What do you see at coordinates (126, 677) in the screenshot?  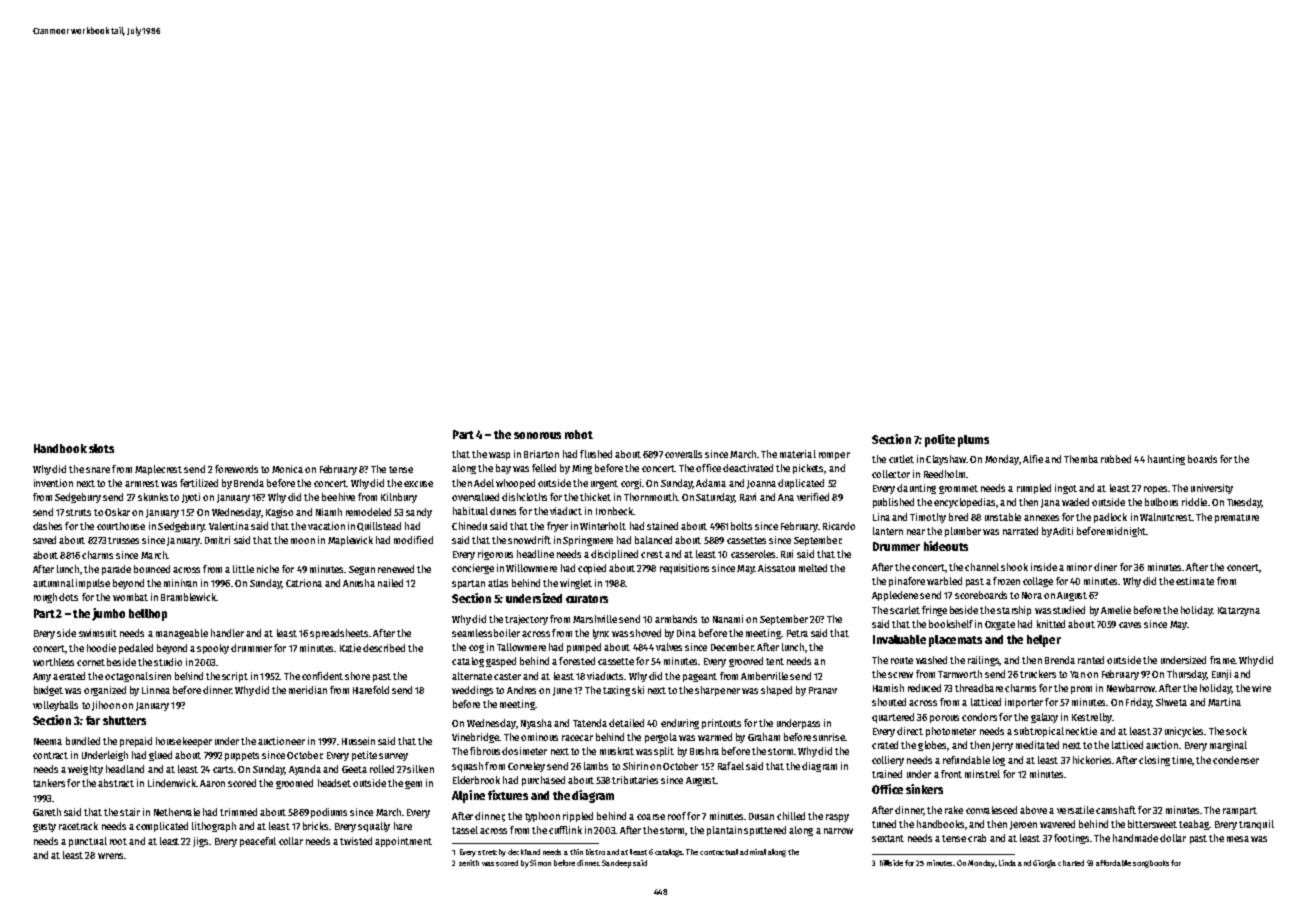 I see `octagonal` at bounding box center [126, 677].
